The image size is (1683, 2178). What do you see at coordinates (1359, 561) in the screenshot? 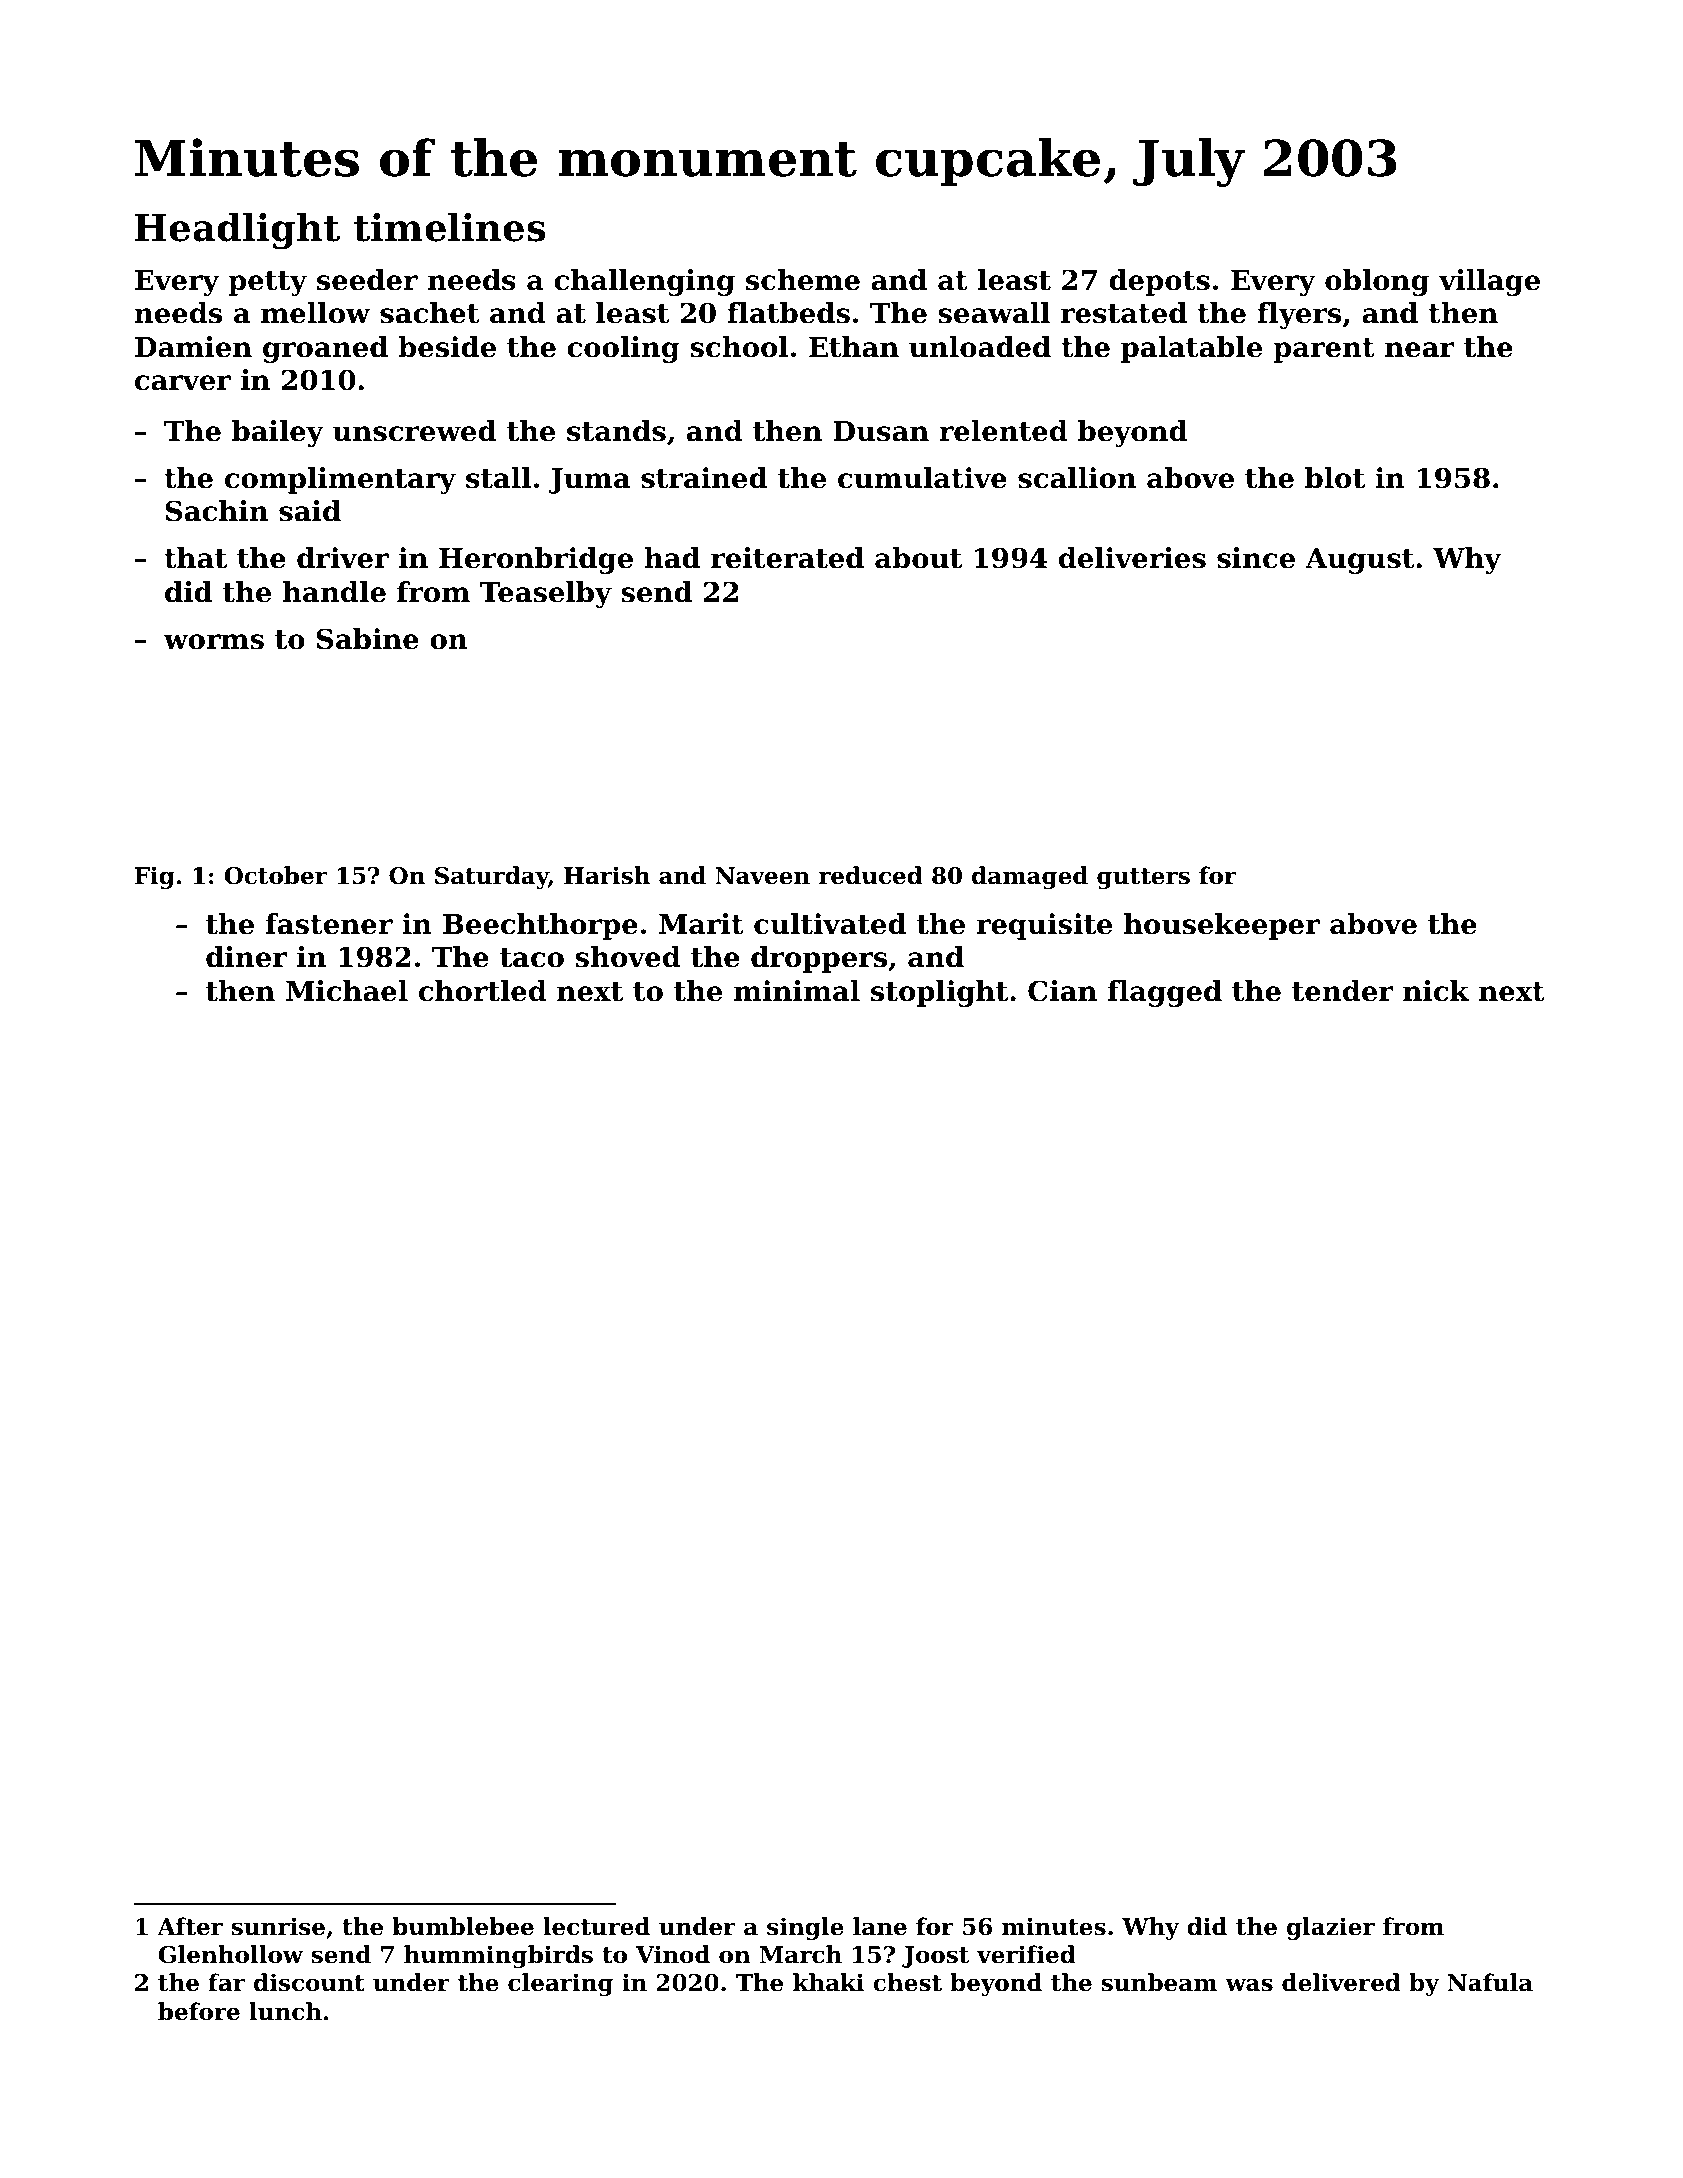
I see `August` at bounding box center [1359, 561].
